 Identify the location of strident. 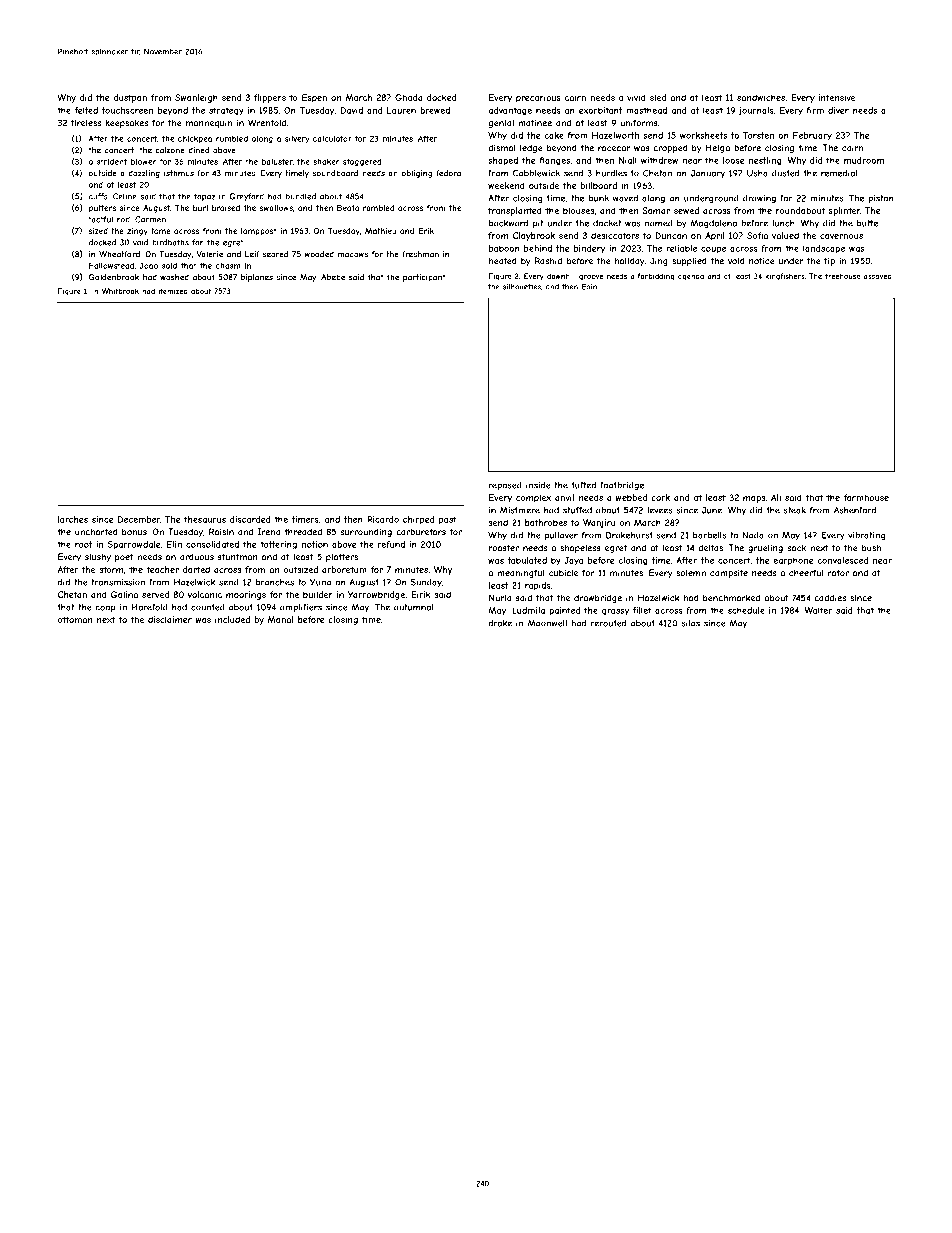
(112, 161).
